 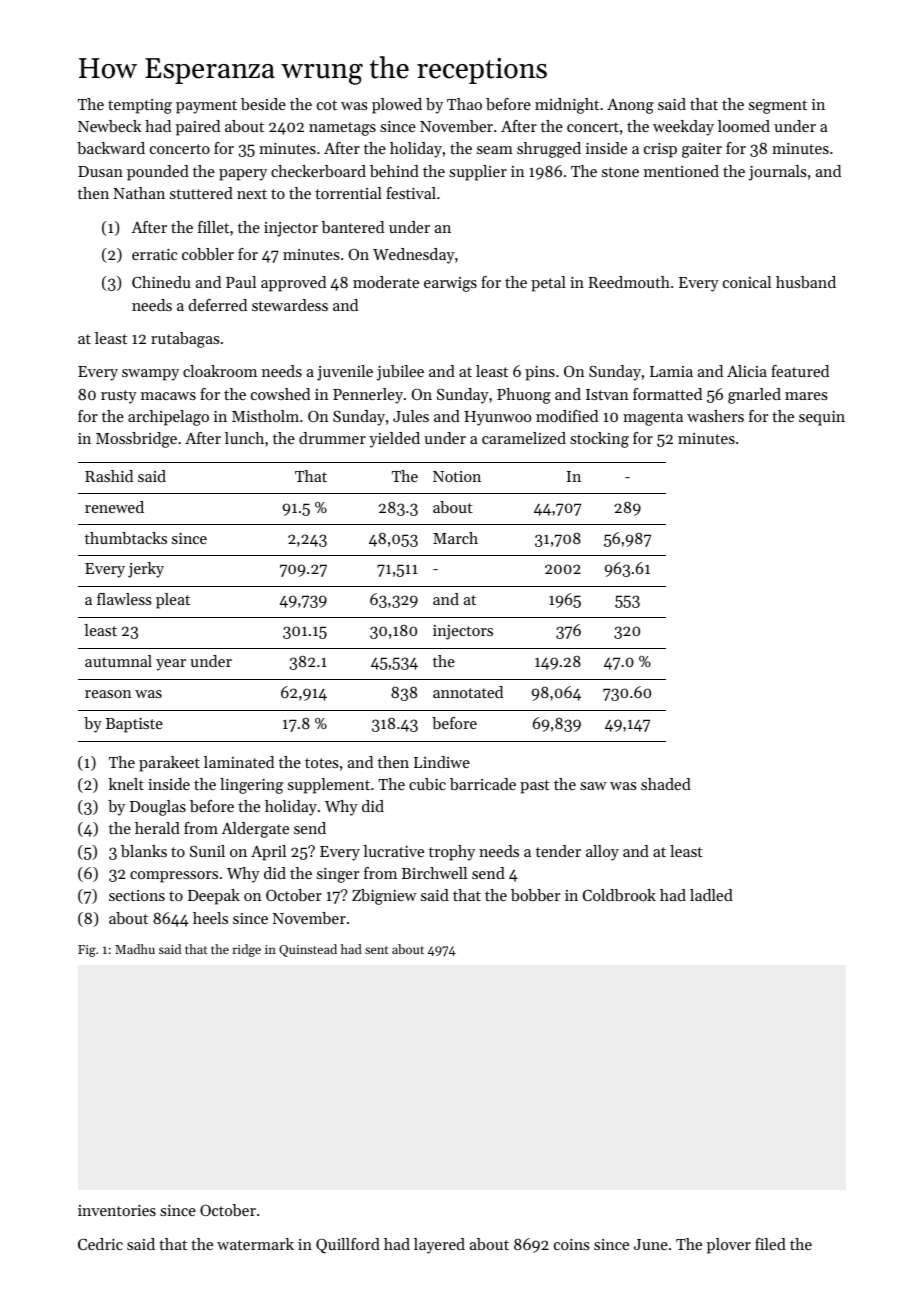 What do you see at coordinates (452, 853) in the image?
I see `trophy` at bounding box center [452, 853].
